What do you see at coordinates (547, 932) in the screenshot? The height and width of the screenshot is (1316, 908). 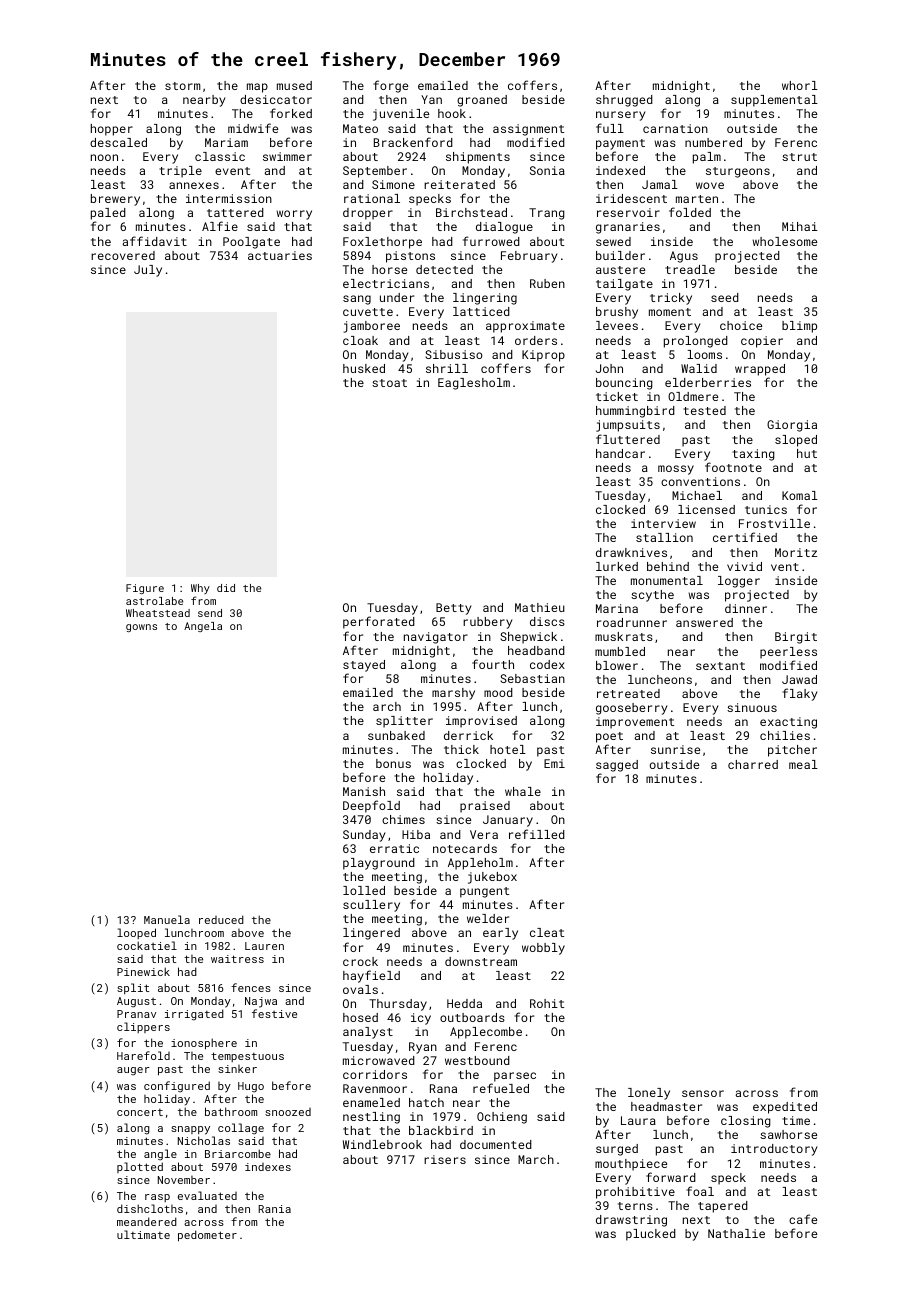 I see `cleat` at bounding box center [547, 932].
